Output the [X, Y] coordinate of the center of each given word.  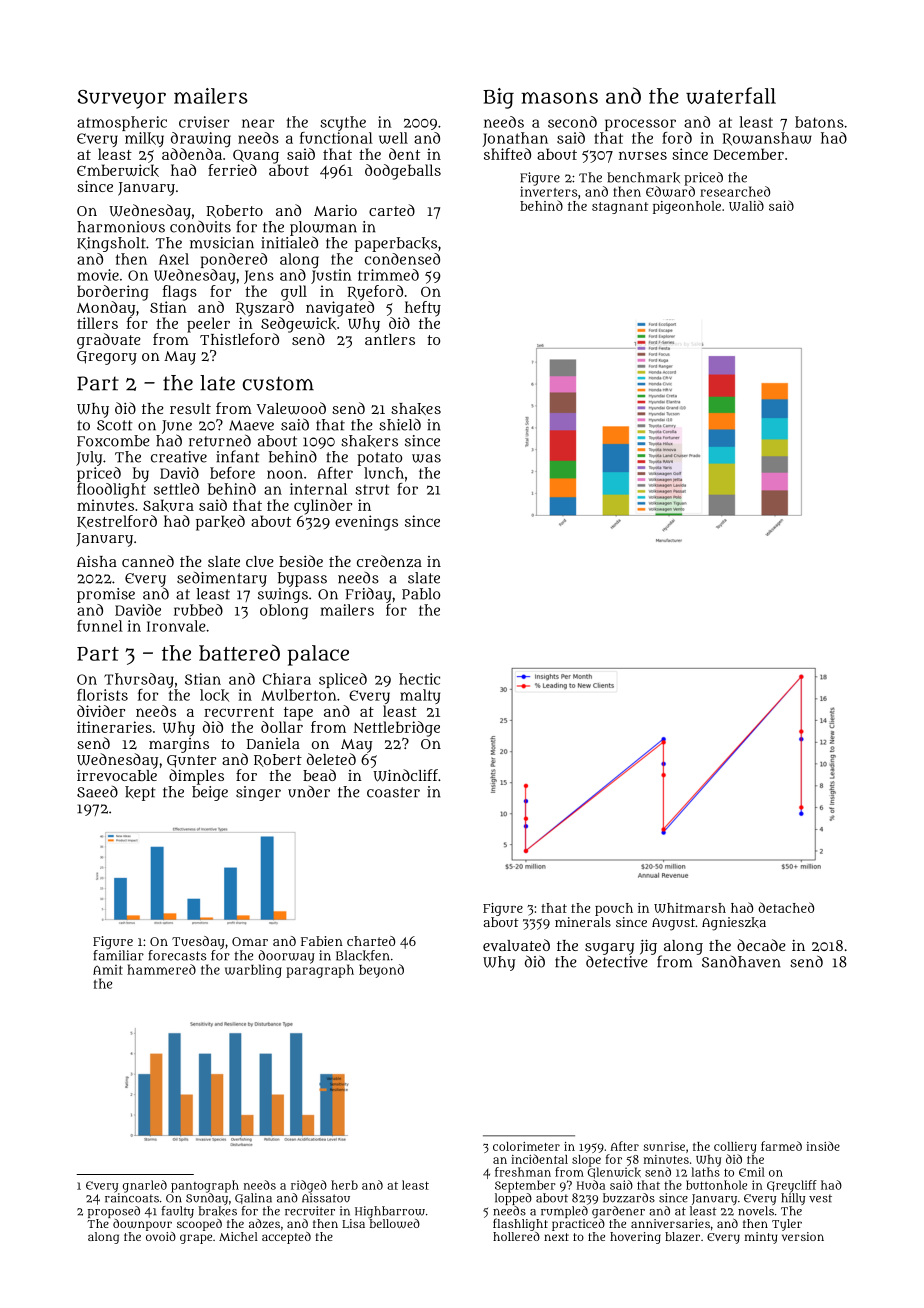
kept [140, 793]
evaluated [516, 945]
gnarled [145, 1186]
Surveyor [121, 99]
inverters [548, 191]
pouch [614, 909]
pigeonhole [687, 207]
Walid [746, 205]
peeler [208, 325]
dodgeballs [403, 172]
